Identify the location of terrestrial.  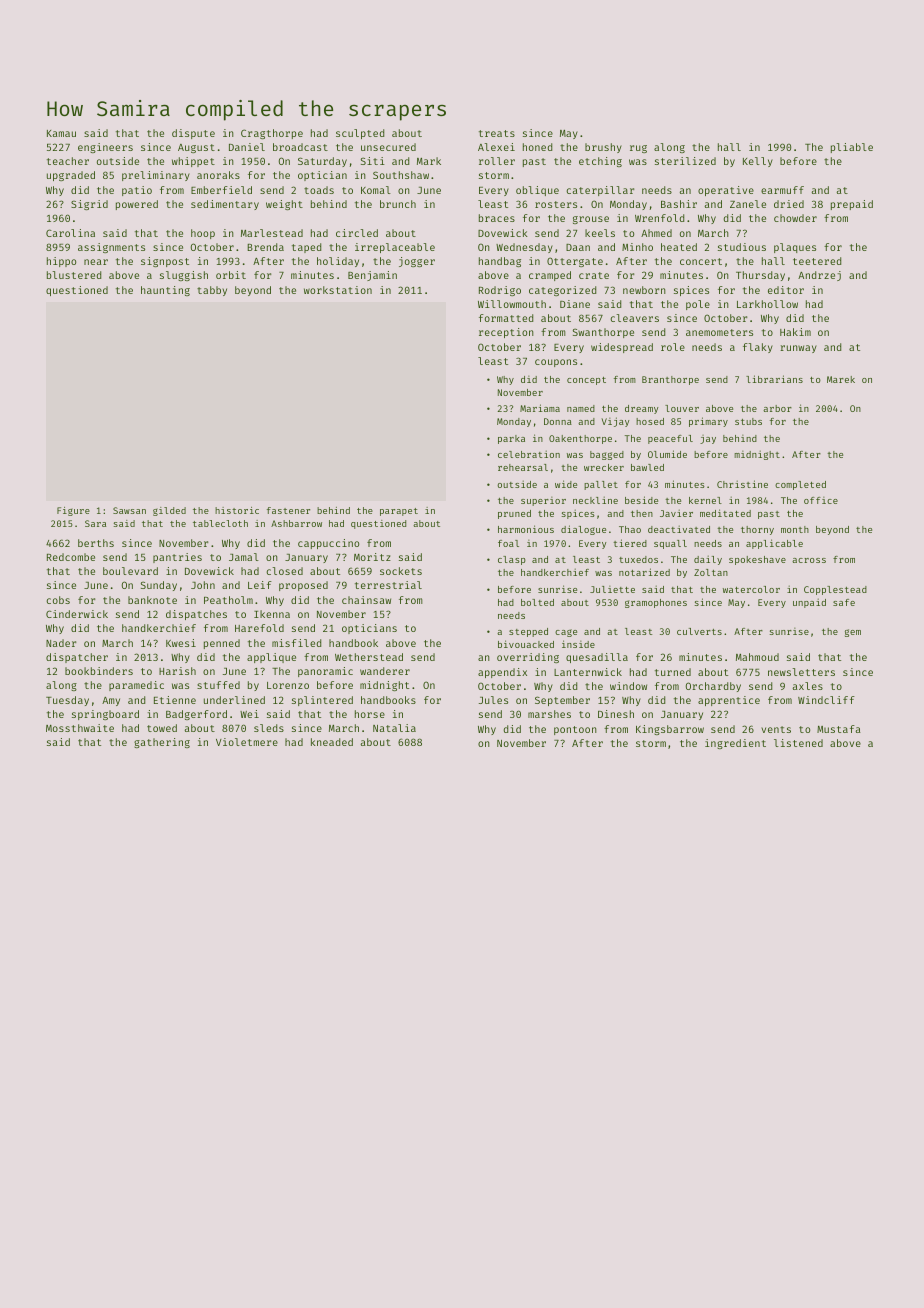
(388, 585).
